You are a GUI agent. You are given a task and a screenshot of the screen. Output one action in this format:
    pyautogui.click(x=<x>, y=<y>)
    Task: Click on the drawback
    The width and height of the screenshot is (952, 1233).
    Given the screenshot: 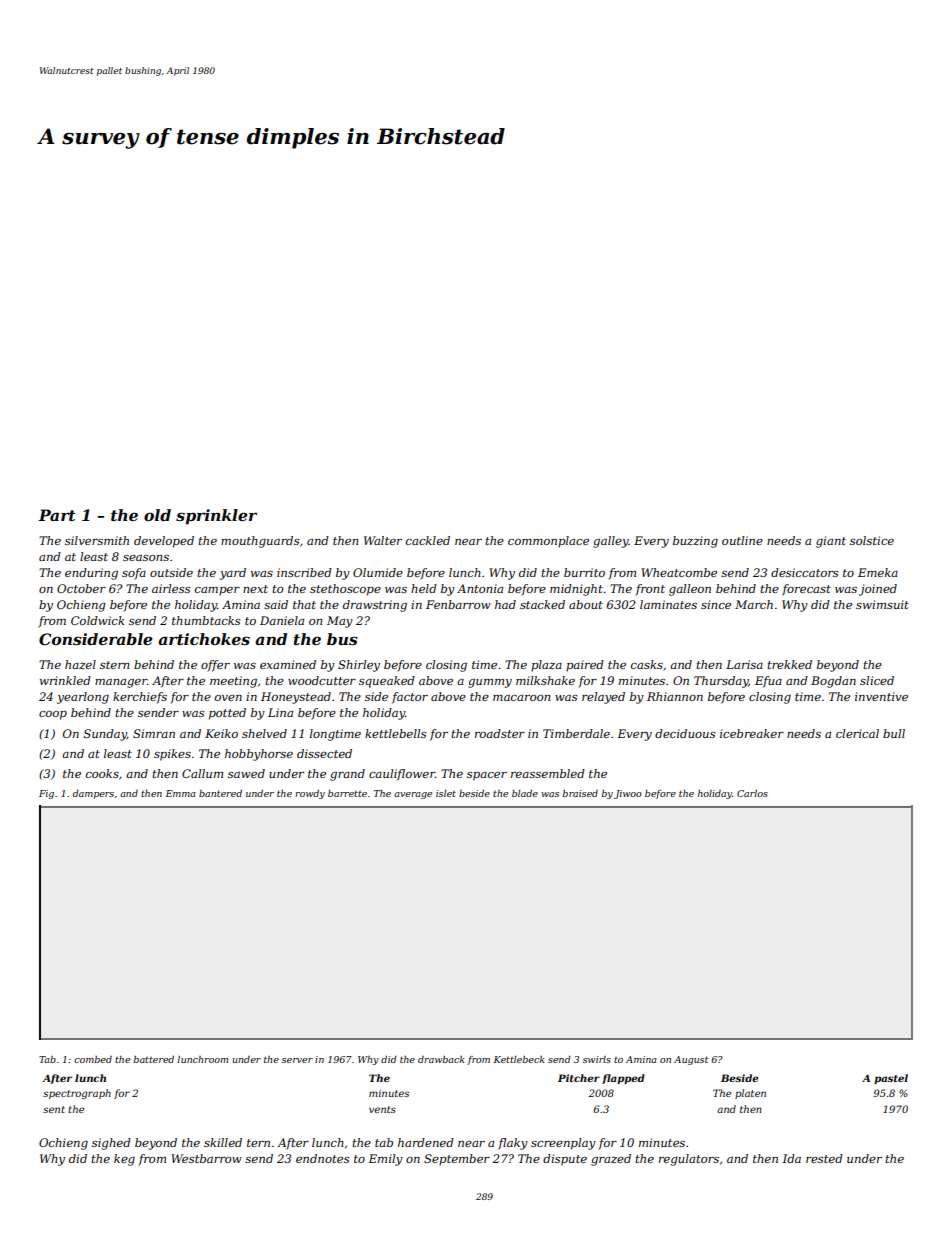 What is the action you would take?
    pyautogui.click(x=441, y=1059)
